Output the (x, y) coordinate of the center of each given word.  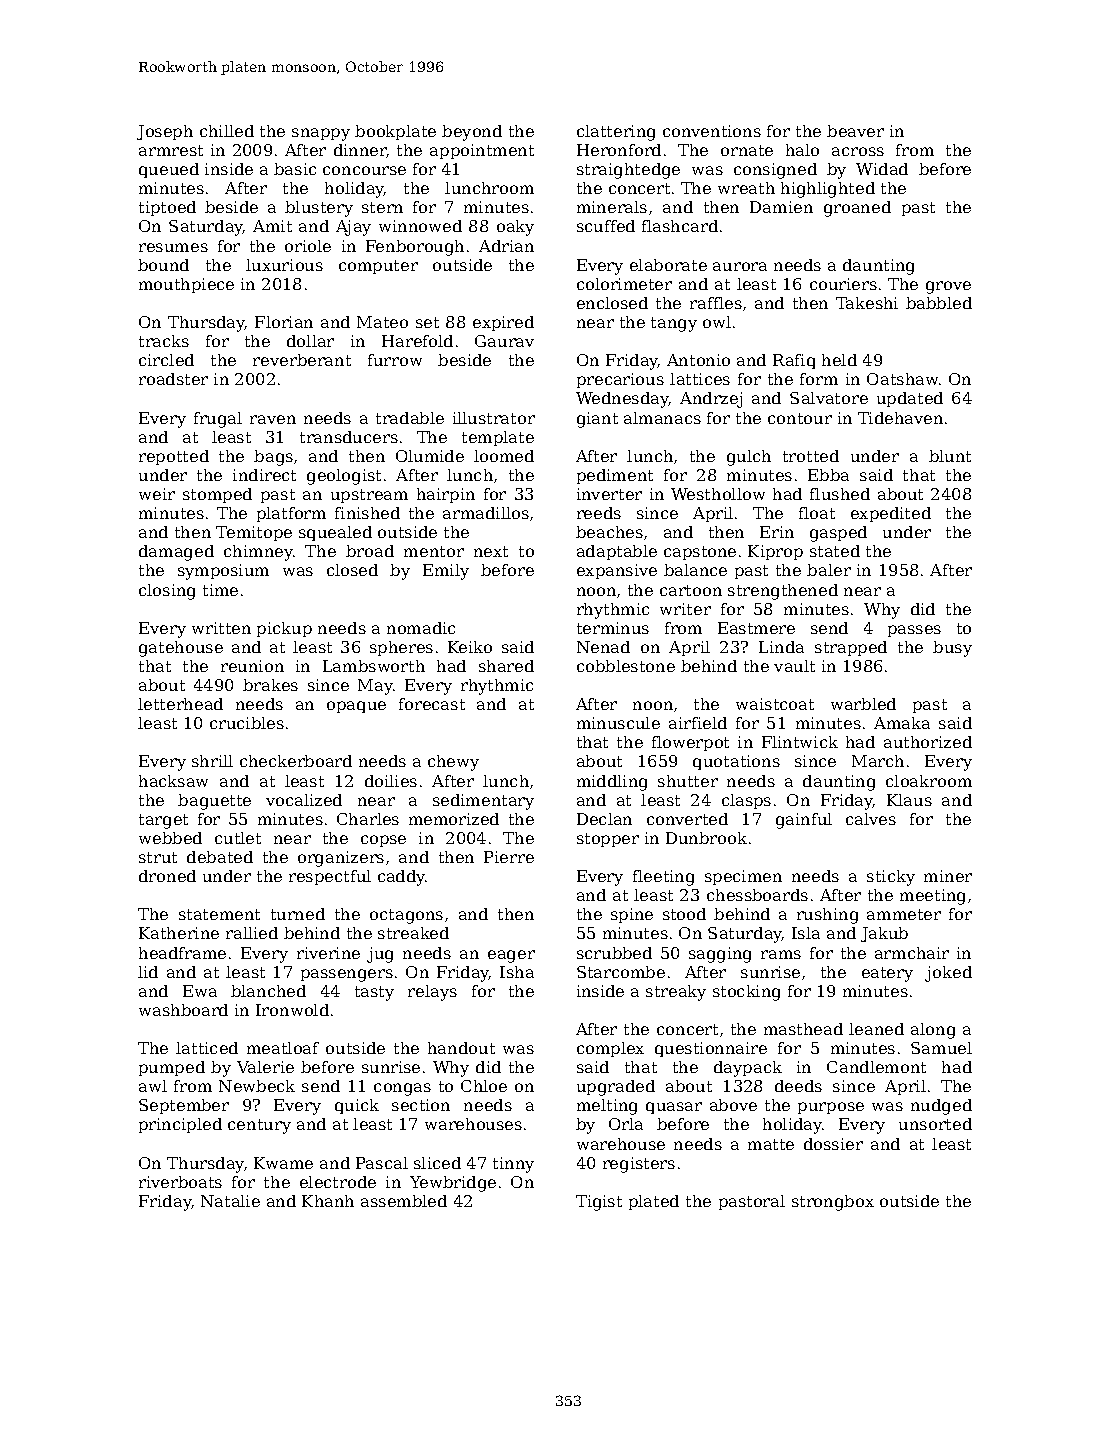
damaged (176, 553)
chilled (227, 131)
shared (506, 666)
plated (654, 1202)
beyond (472, 133)
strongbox (833, 1203)
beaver (855, 131)
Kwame (283, 1163)
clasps (746, 801)
